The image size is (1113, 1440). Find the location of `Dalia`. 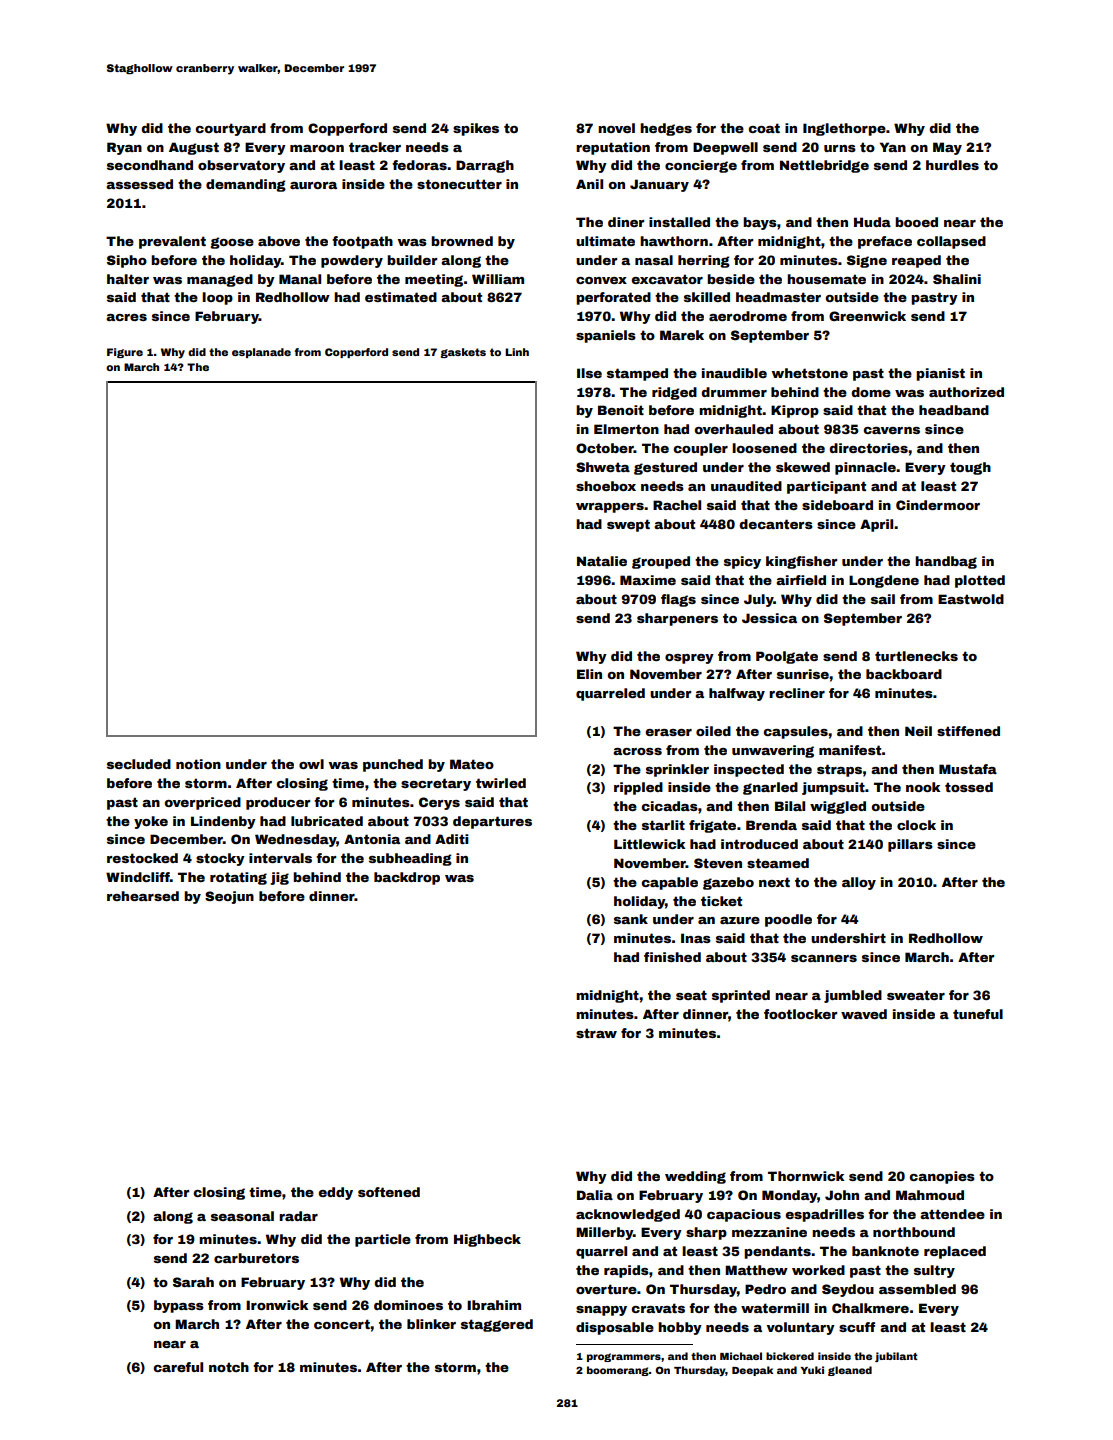

Dalia is located at coordinates (595, 1195).
